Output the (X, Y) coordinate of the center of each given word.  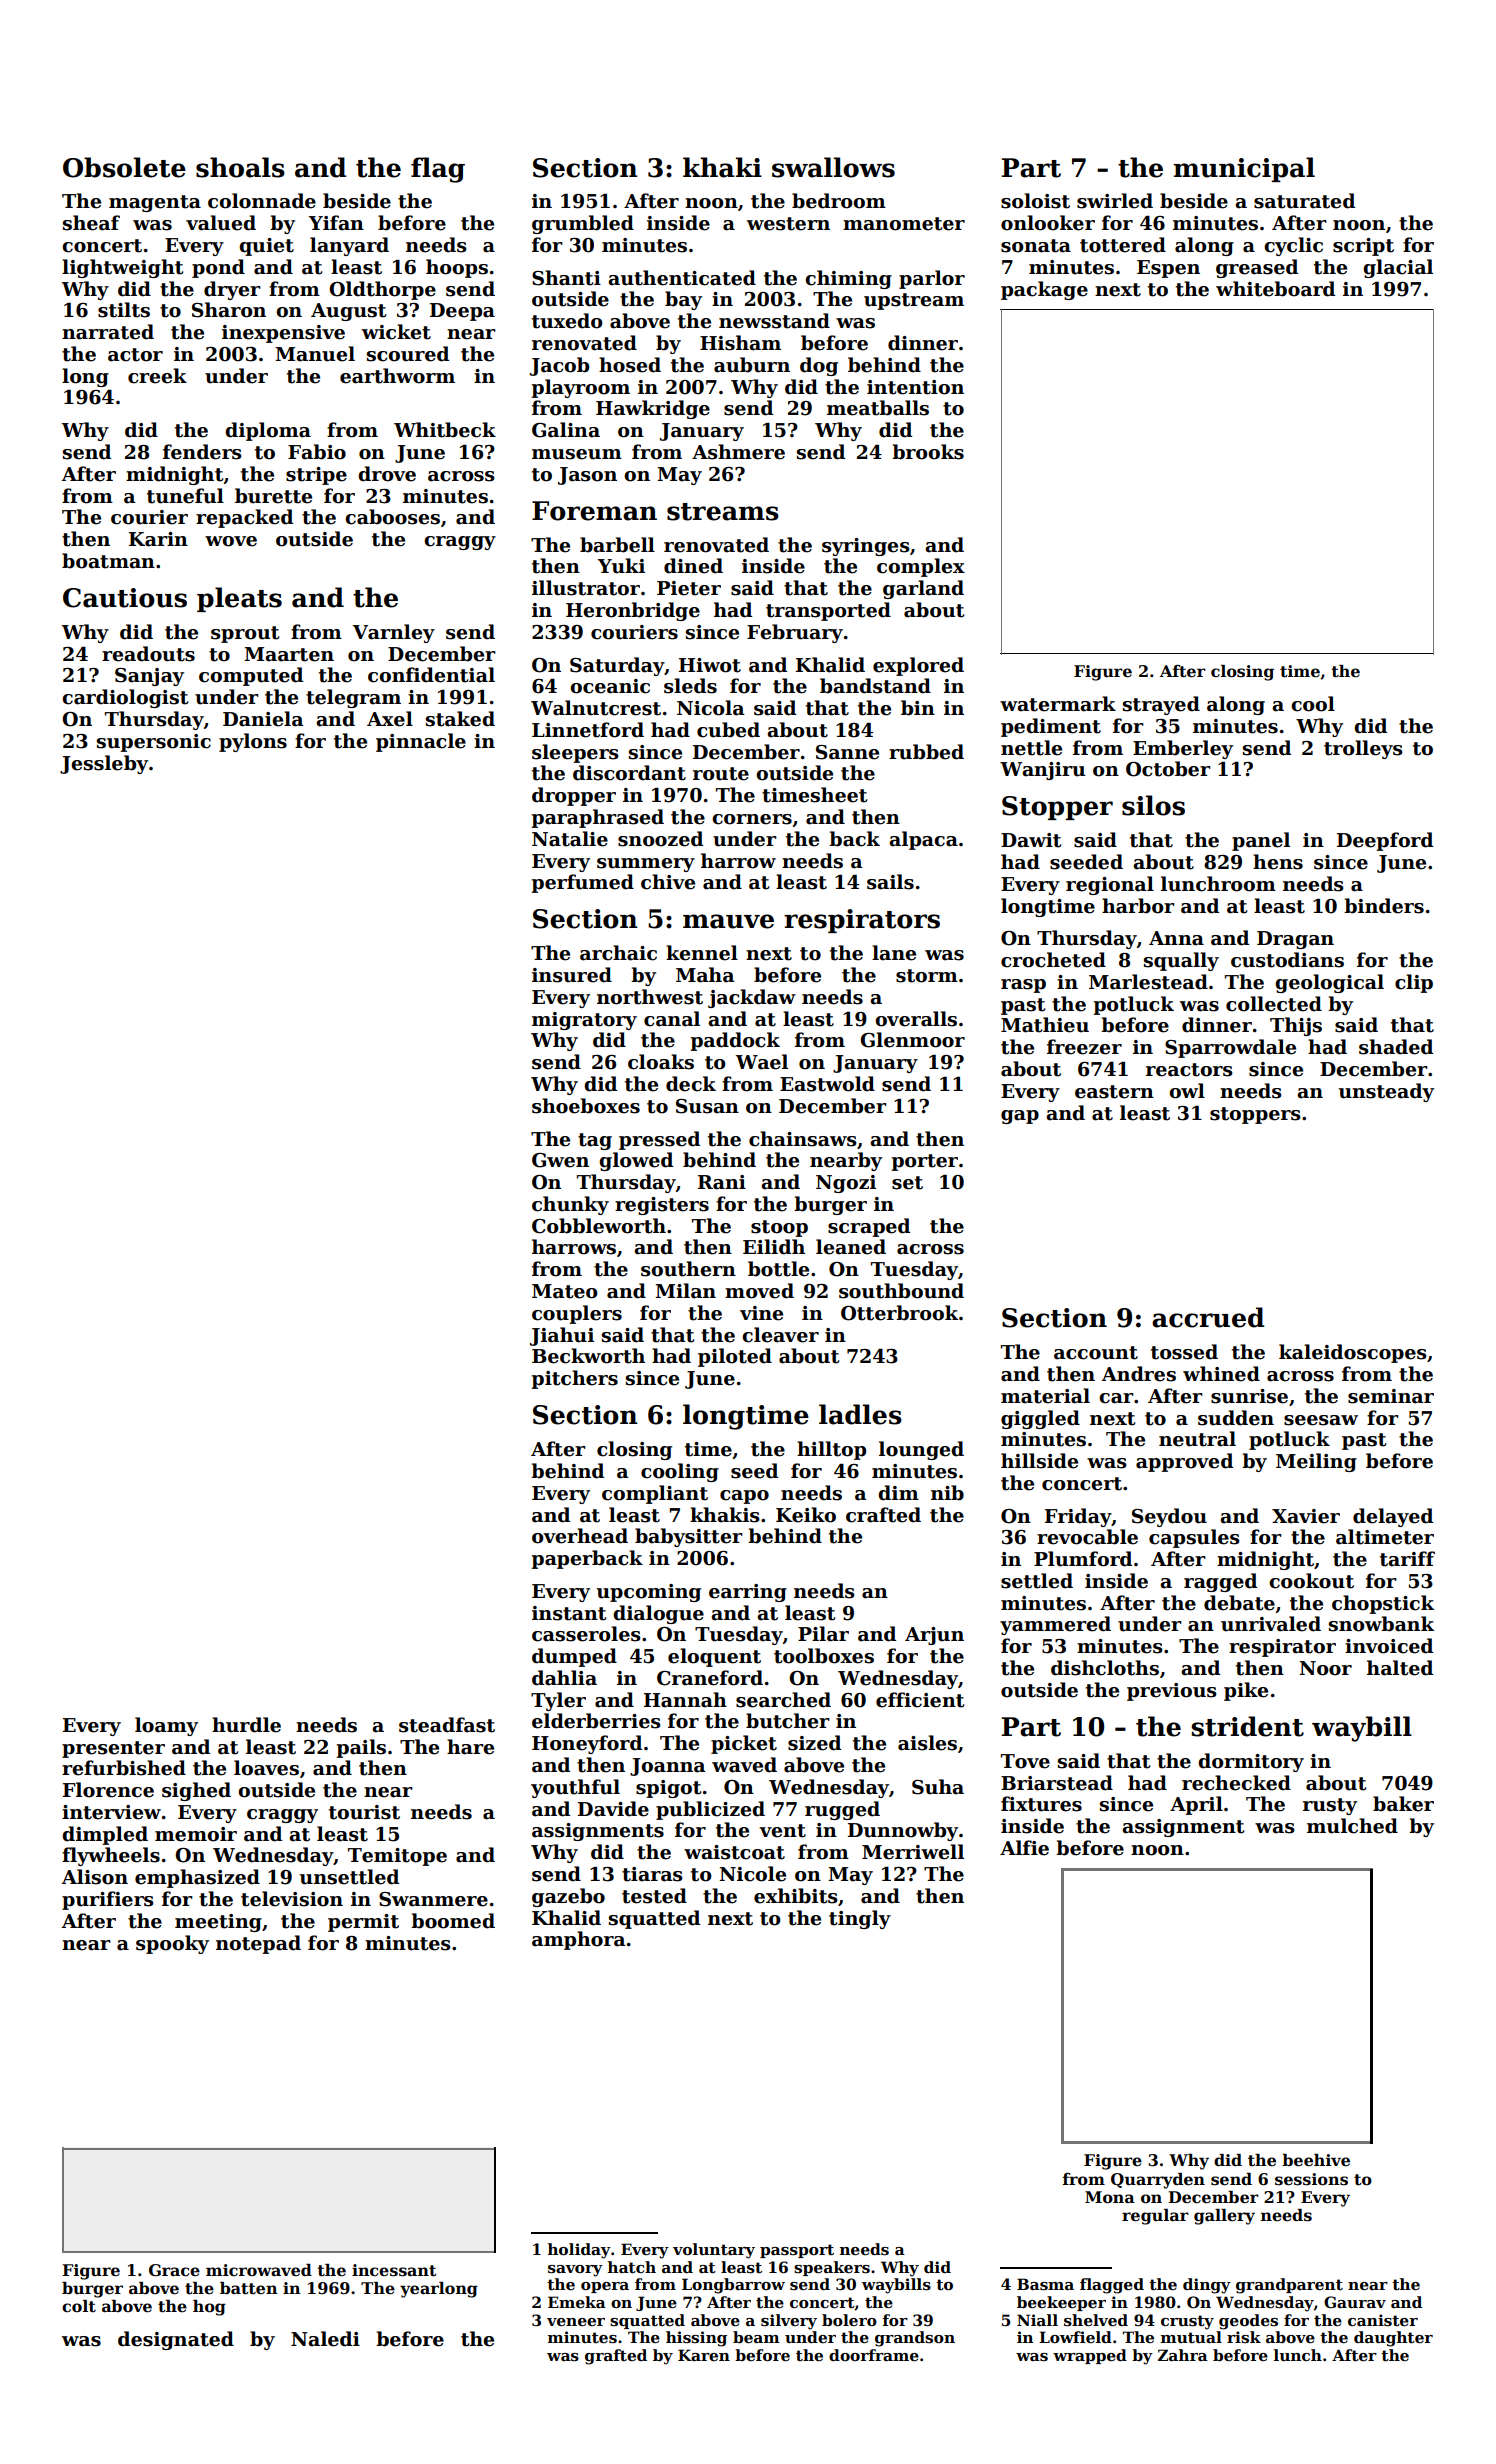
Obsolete (124, 167)
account (1096, 1353)
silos (1153, 805)
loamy (166, 1726)
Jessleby (104, 764)
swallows (833, 167)
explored (918, 666)
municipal (1244, 169)
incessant (394, 2270)
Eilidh (774, 1247)
